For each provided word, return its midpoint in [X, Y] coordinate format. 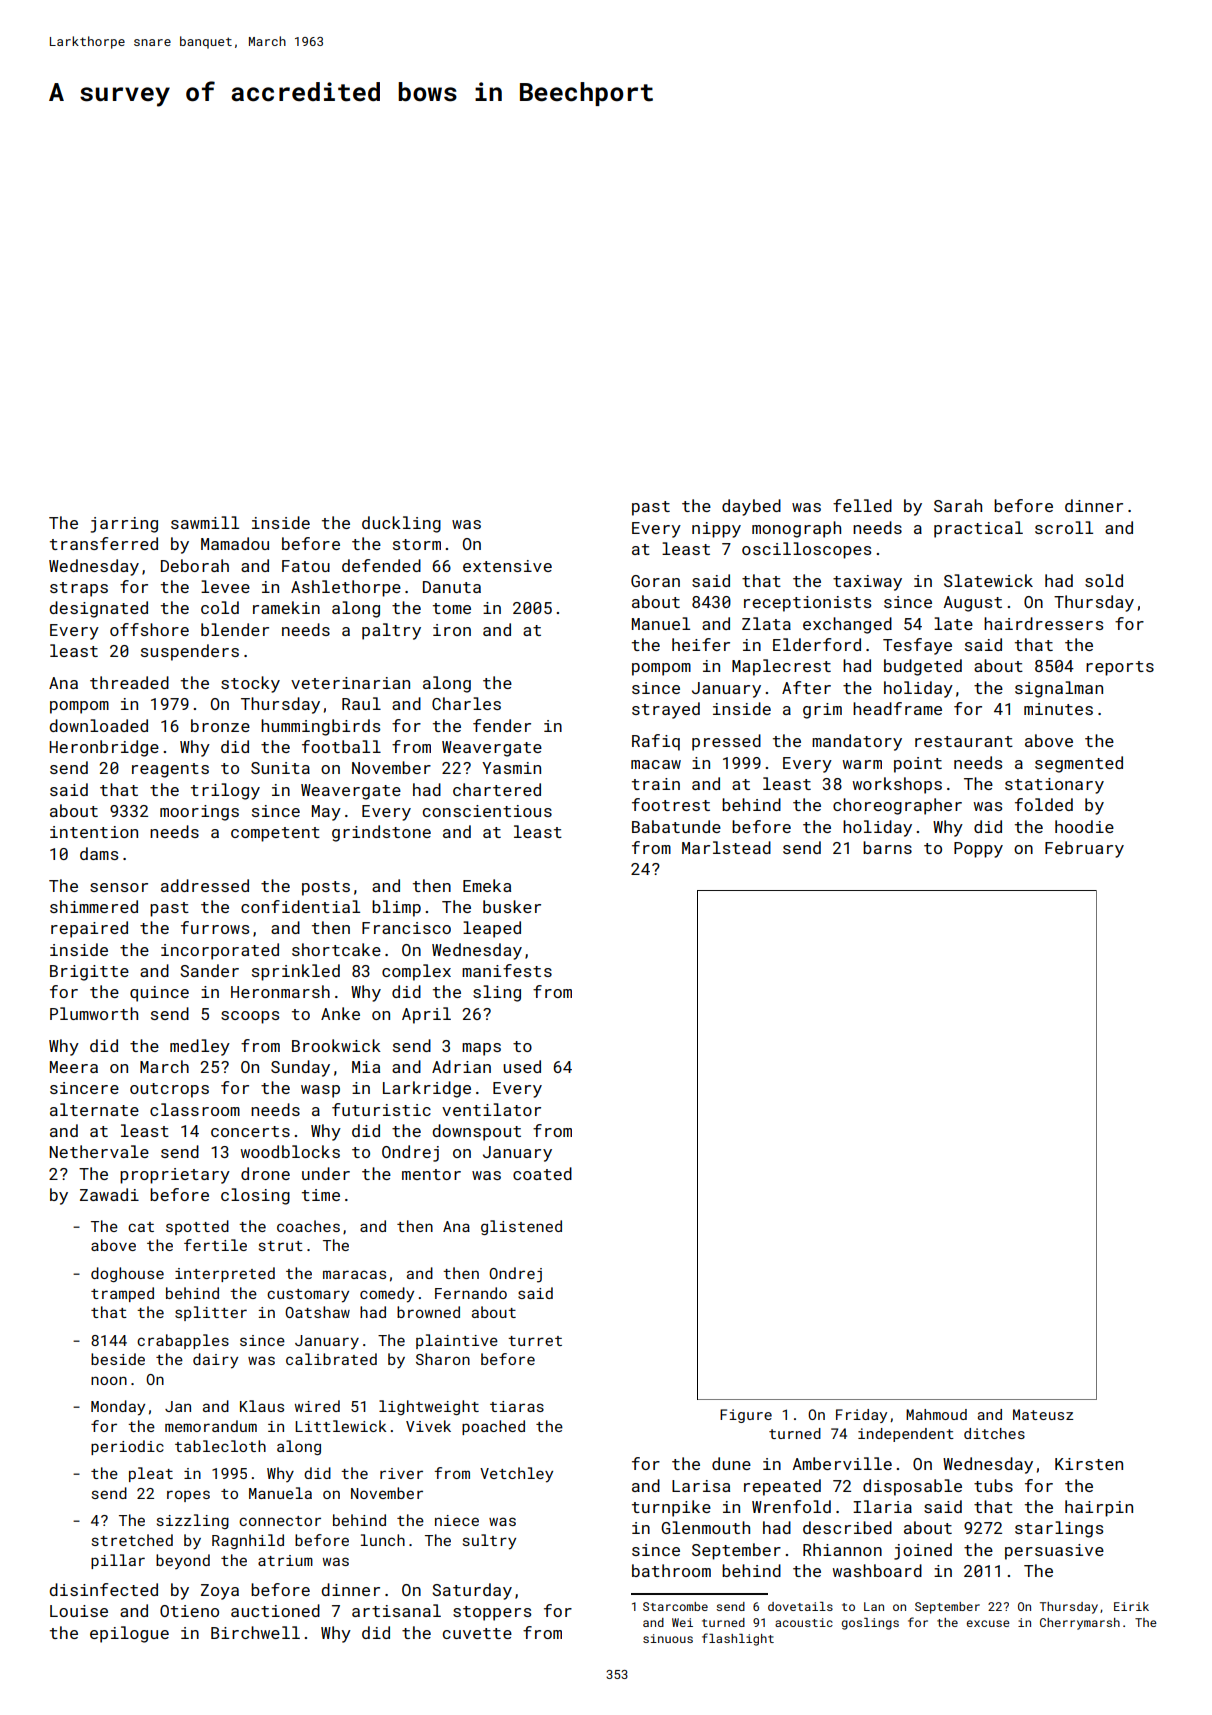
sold [1104, 580]
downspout [476, 1132]
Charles [466, 703]
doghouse [127, 1274]
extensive [507, 566]
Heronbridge [104, 748]
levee [225, 586]
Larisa [701, 1486]
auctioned [275, 1610]
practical [978, 529]
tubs [993, 1485]
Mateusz [1043, 1414]
